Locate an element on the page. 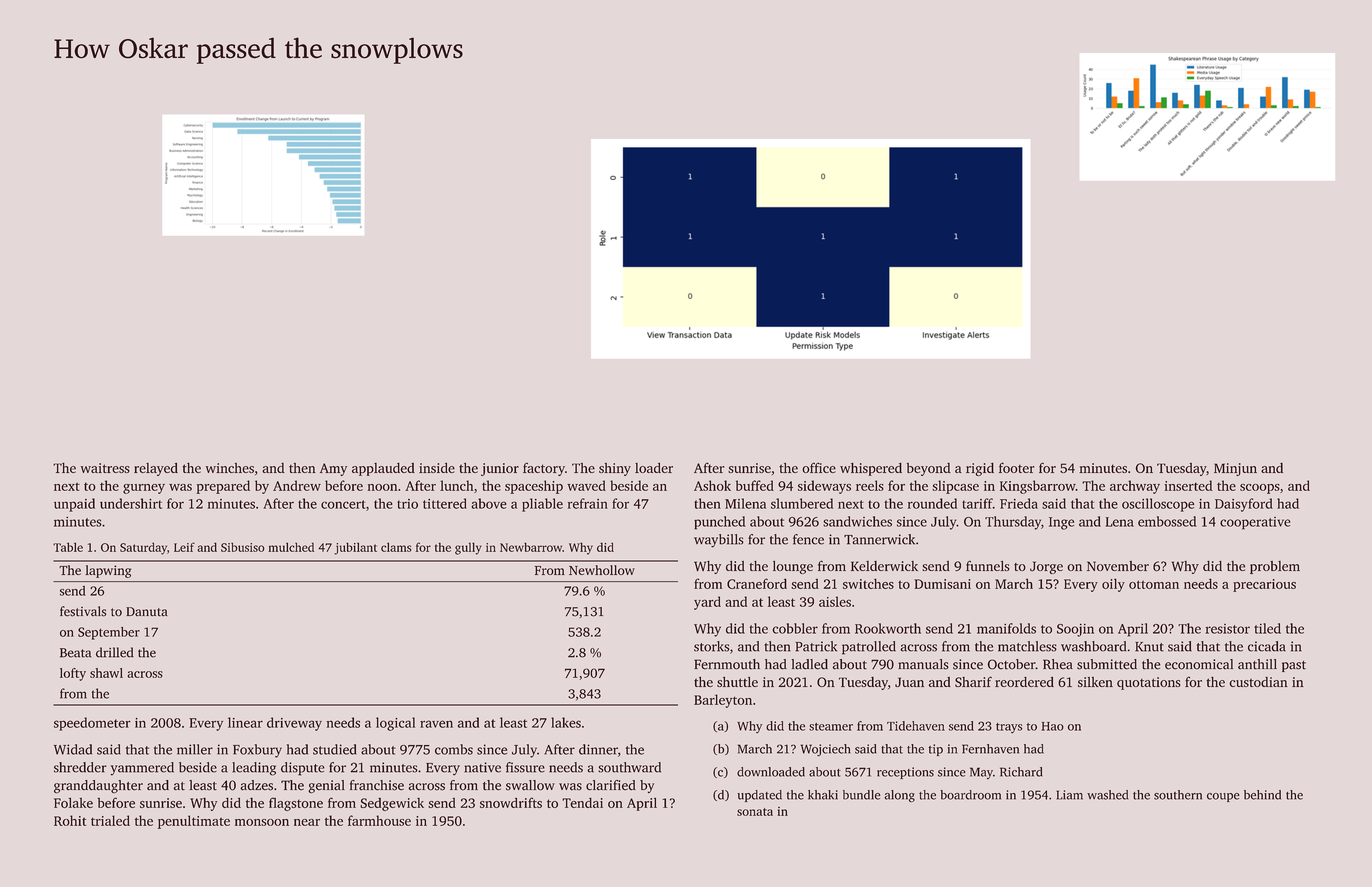 Image resolution: width=1372 pixels, height=887 pixels. sandwiches is located at coordinates (857, 521).
